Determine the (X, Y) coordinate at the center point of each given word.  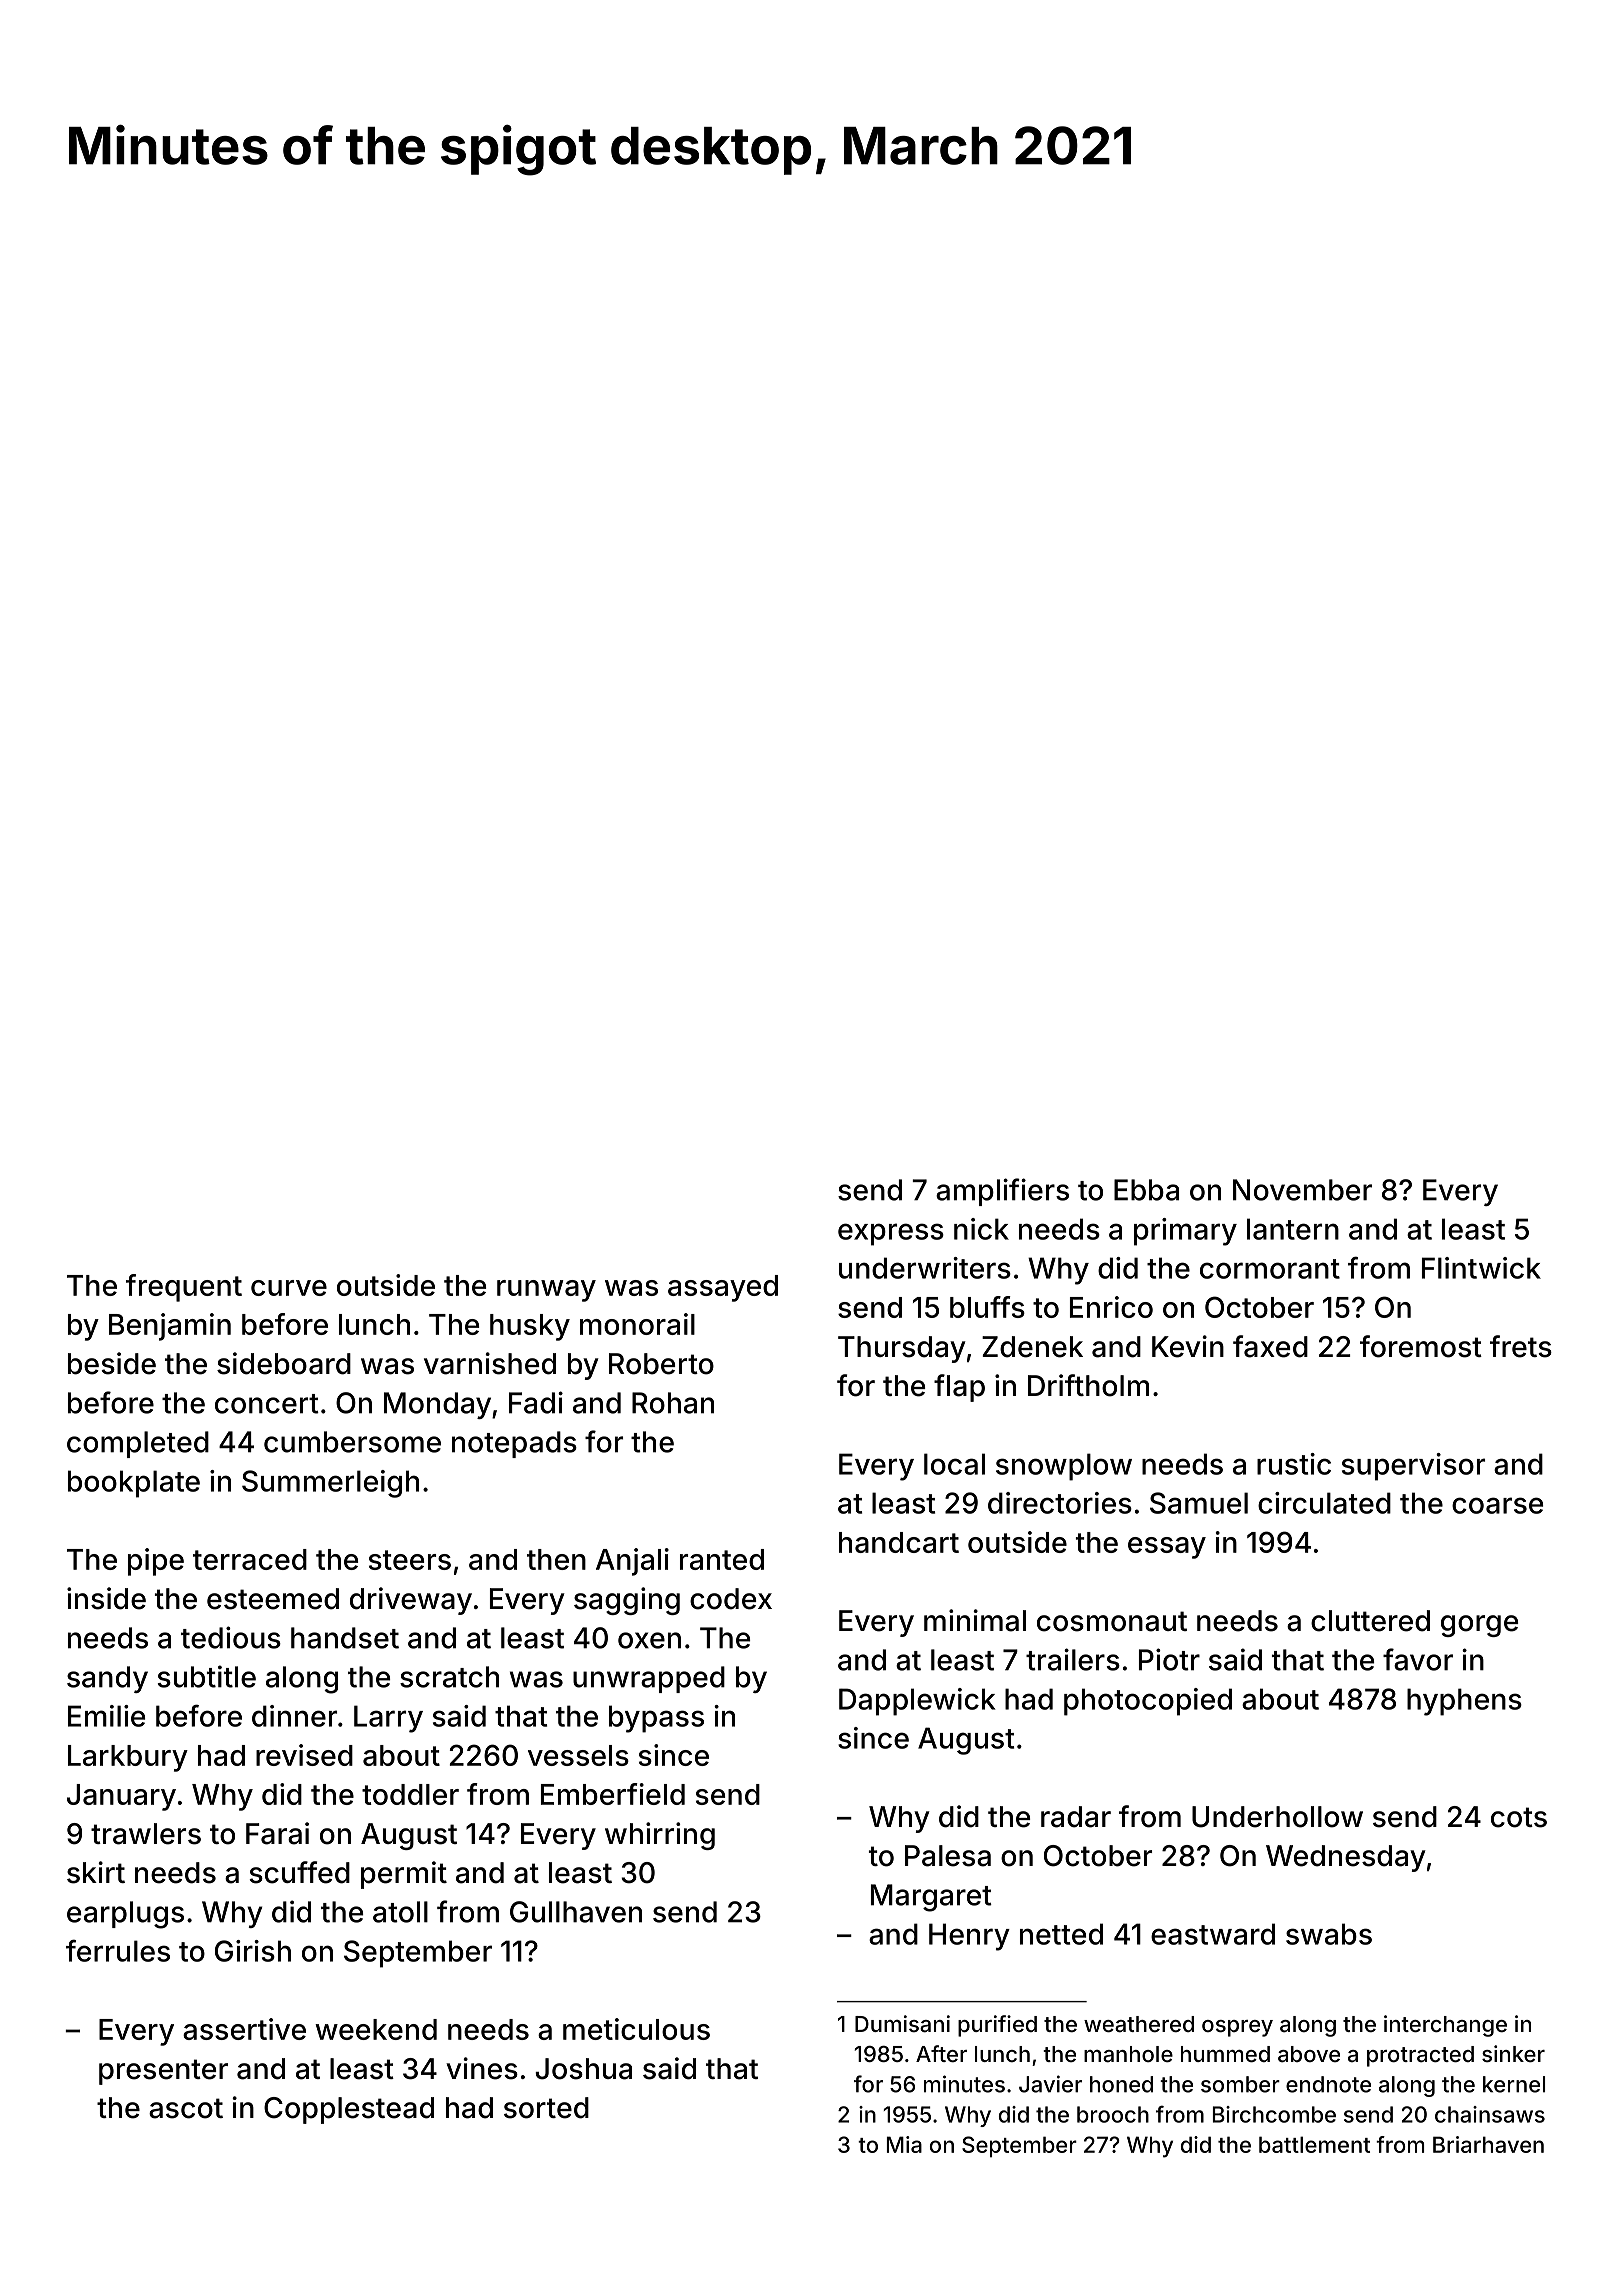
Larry (388, 1719)
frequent (184, 1288)
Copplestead (349, 2110)
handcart (899, 1542)
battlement (1314, 2144)
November (1302, 1190)
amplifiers (1002, 1192)
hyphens (1464, 1702)
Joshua (583, 2069)
